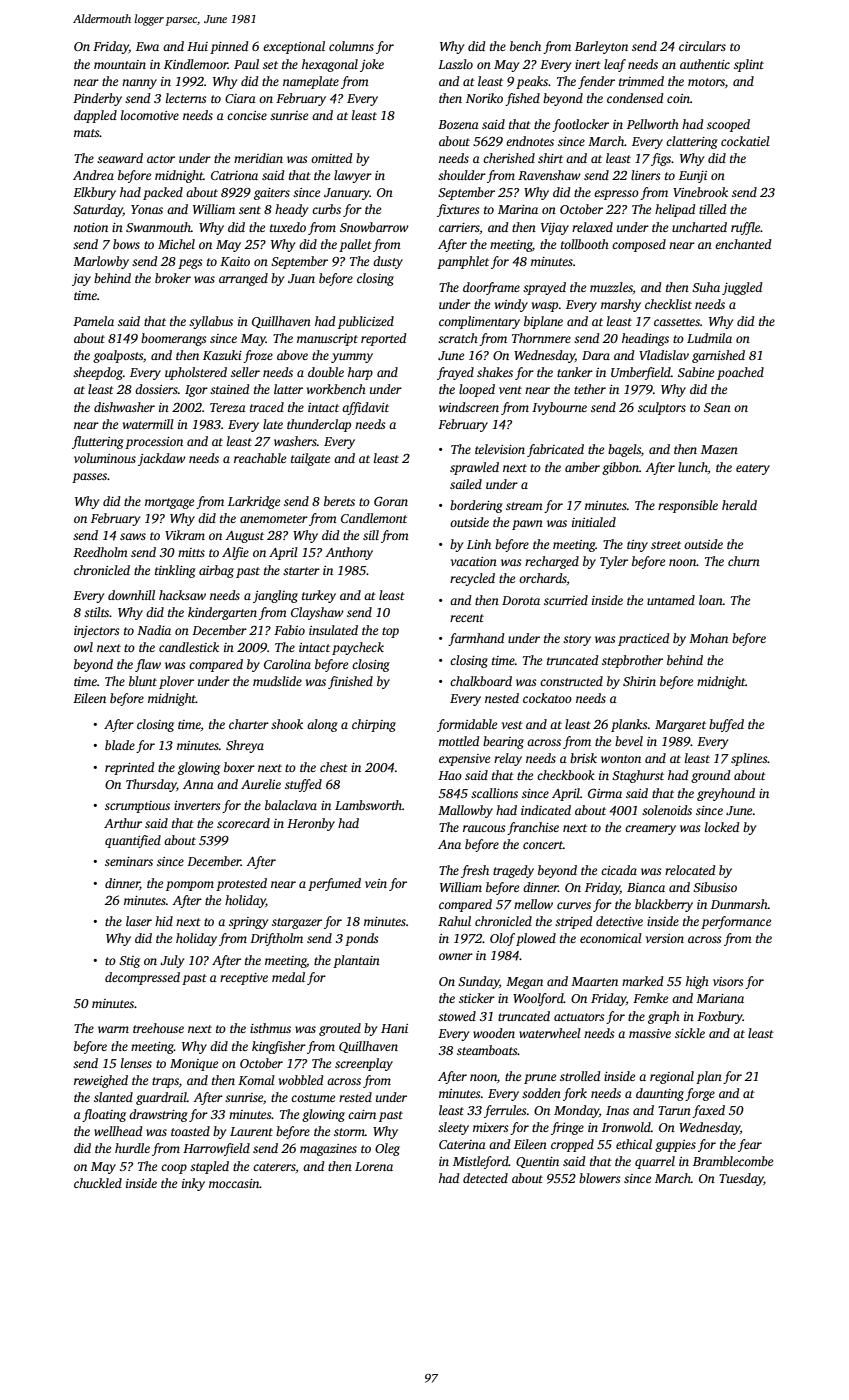 The image size is (849, 1400). I want to click on Bozena, so click(458, 124).
